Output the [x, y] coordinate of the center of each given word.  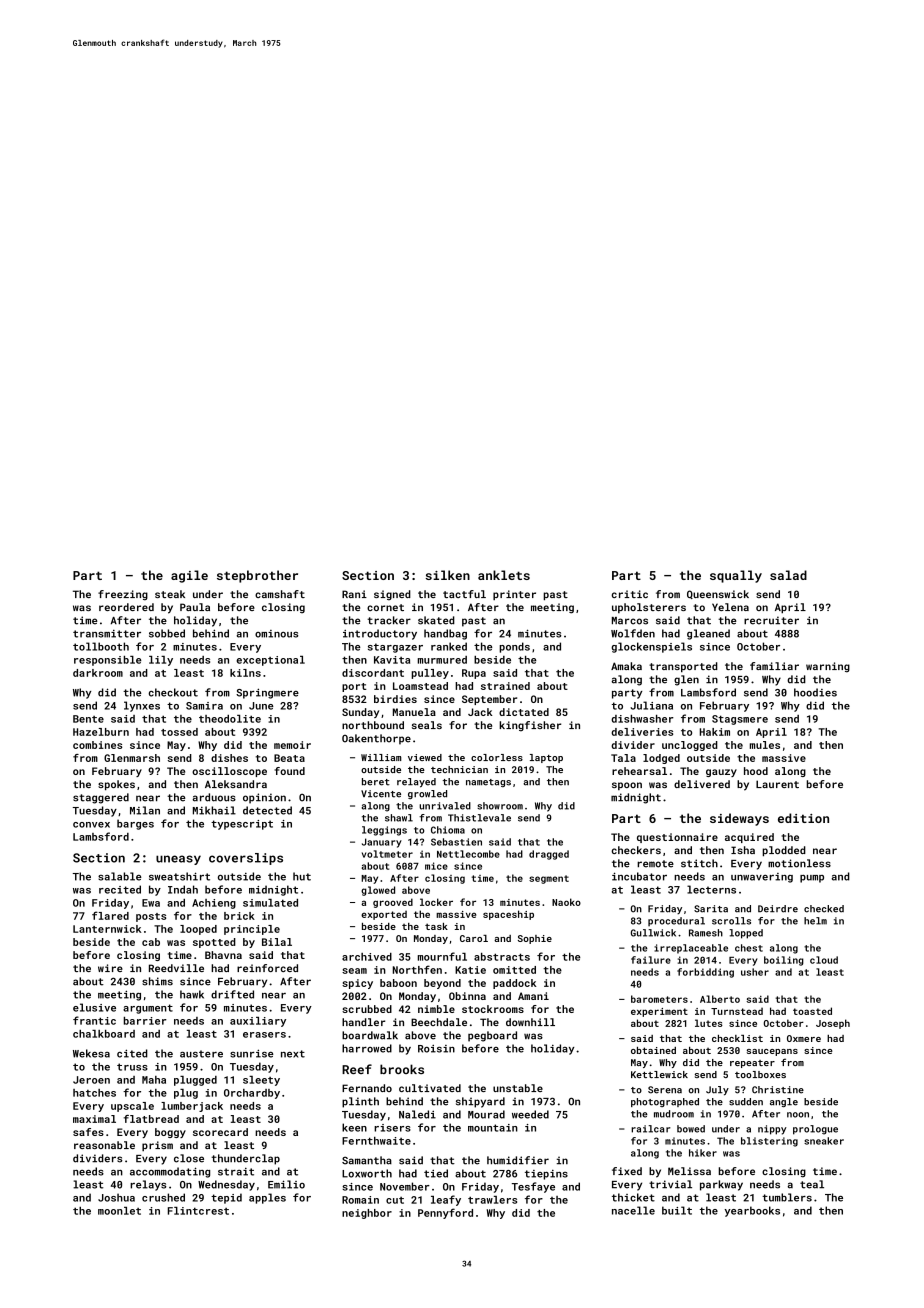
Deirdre [778, 909]
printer [514, 595]
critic [629, 594]
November [405, 1186]
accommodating [170, 1172]
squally [736, 576]
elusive [94, 1007]
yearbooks [752, 1211]
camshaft [280, 594]
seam [354, 971]
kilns [245, 673]
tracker [389, 620]
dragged [549, 855]
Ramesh [706, 933]
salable [120, 876]
